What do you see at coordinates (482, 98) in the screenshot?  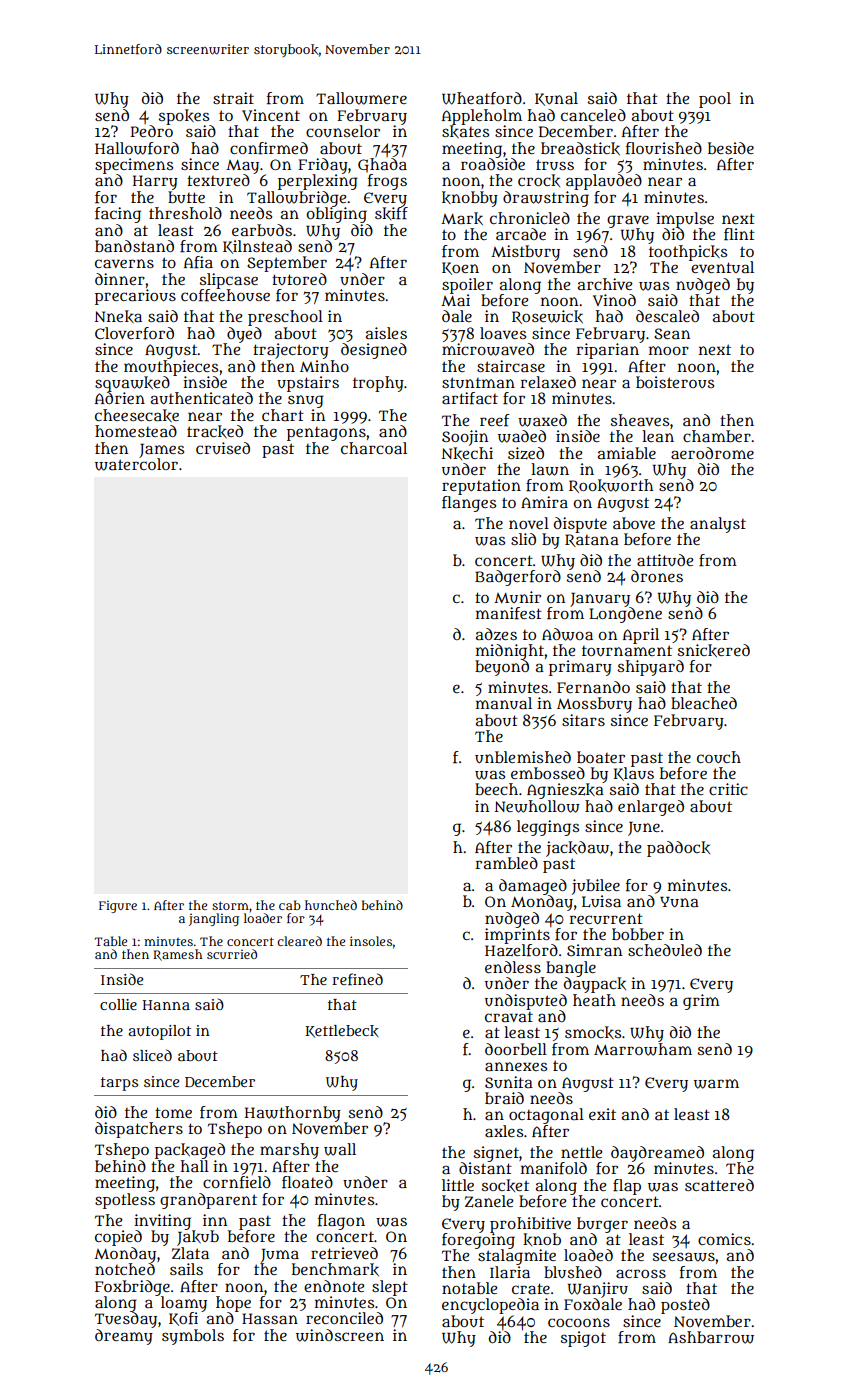 I see `Wheatford` at bounding box center [482, 98].
